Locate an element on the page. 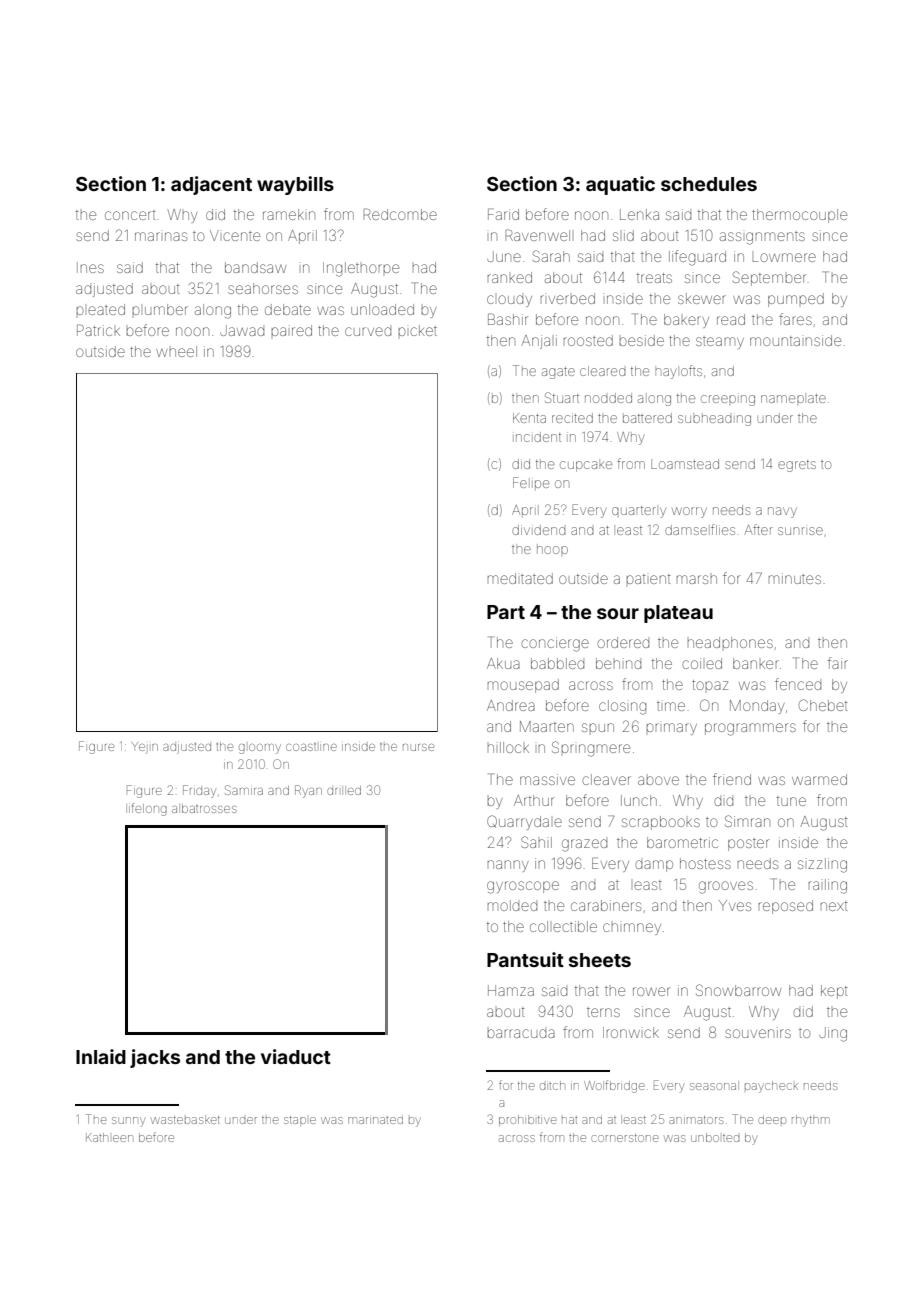 This document has width=924, height=1311. thermocouple is located at coordinates (799, 216).
